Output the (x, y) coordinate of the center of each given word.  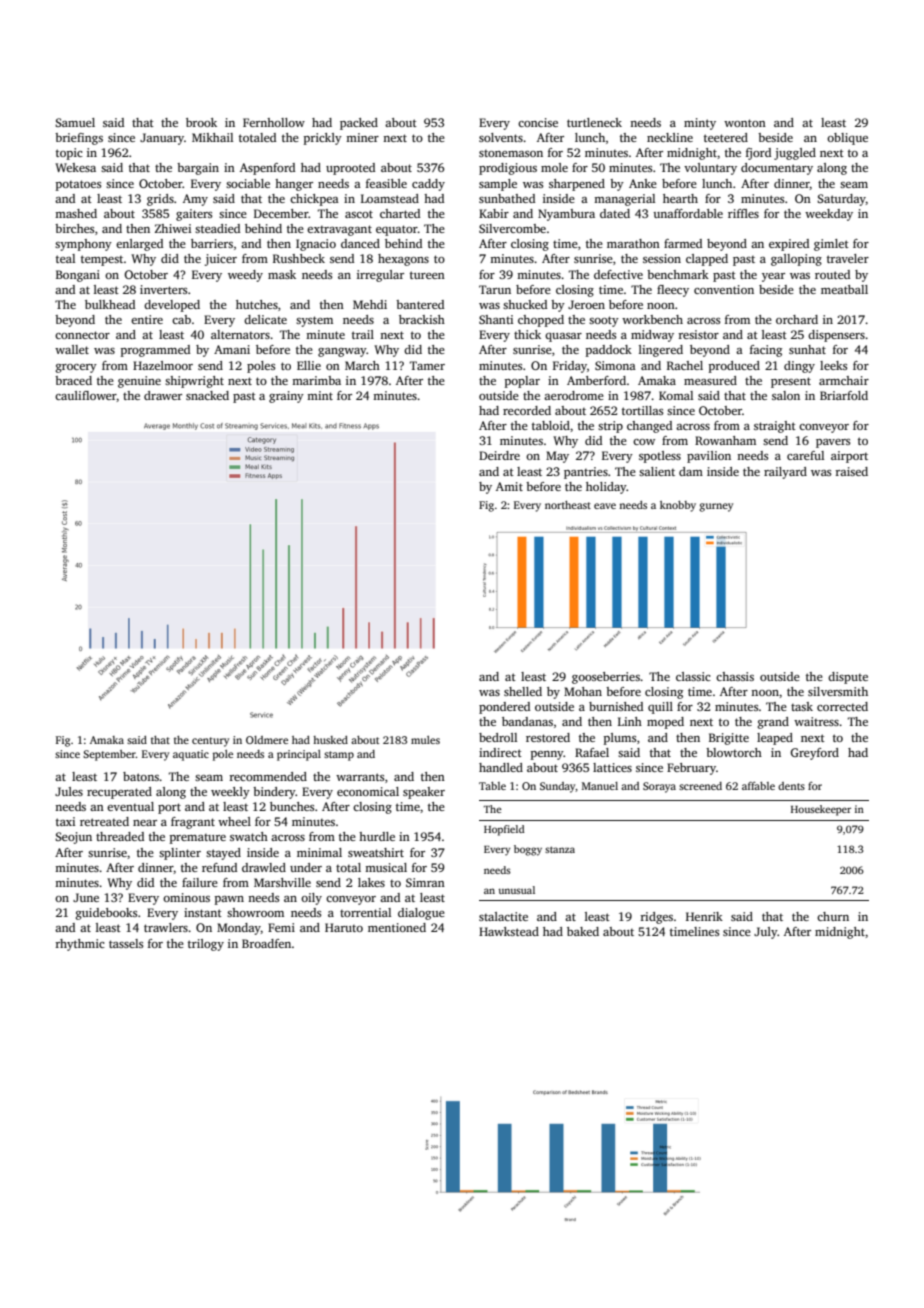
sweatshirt (376, 852)
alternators (240, 334)
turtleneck (594, 122)
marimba (316, 380)
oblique (847, 139)
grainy (286, 397)
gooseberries (606, 678)
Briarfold (844, 395)
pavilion (709, 457)
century (210, 742)
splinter (180, 854)
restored (548, 737)
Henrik (704, 916)
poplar (522, 382)
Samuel (75, 122)
